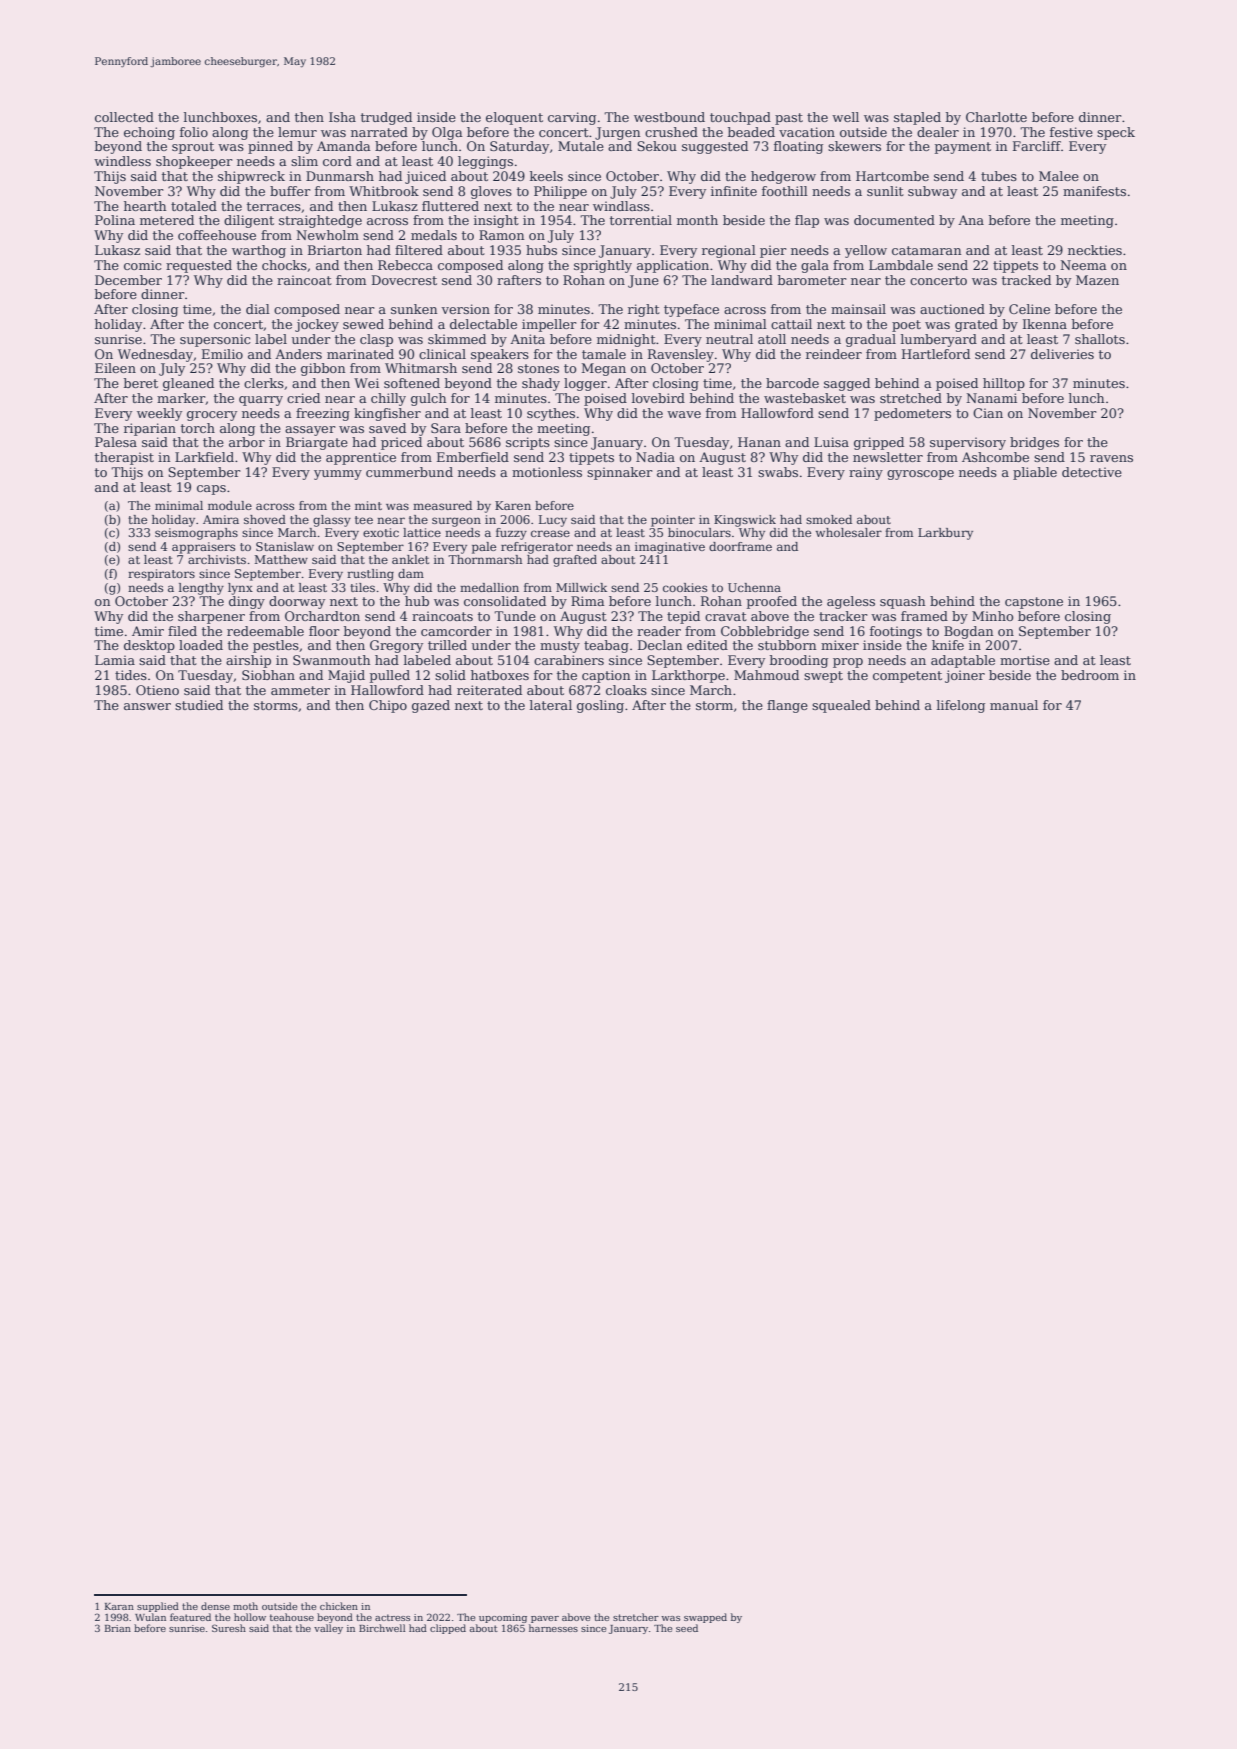  I want to click on lynx, so click(240, 589).
